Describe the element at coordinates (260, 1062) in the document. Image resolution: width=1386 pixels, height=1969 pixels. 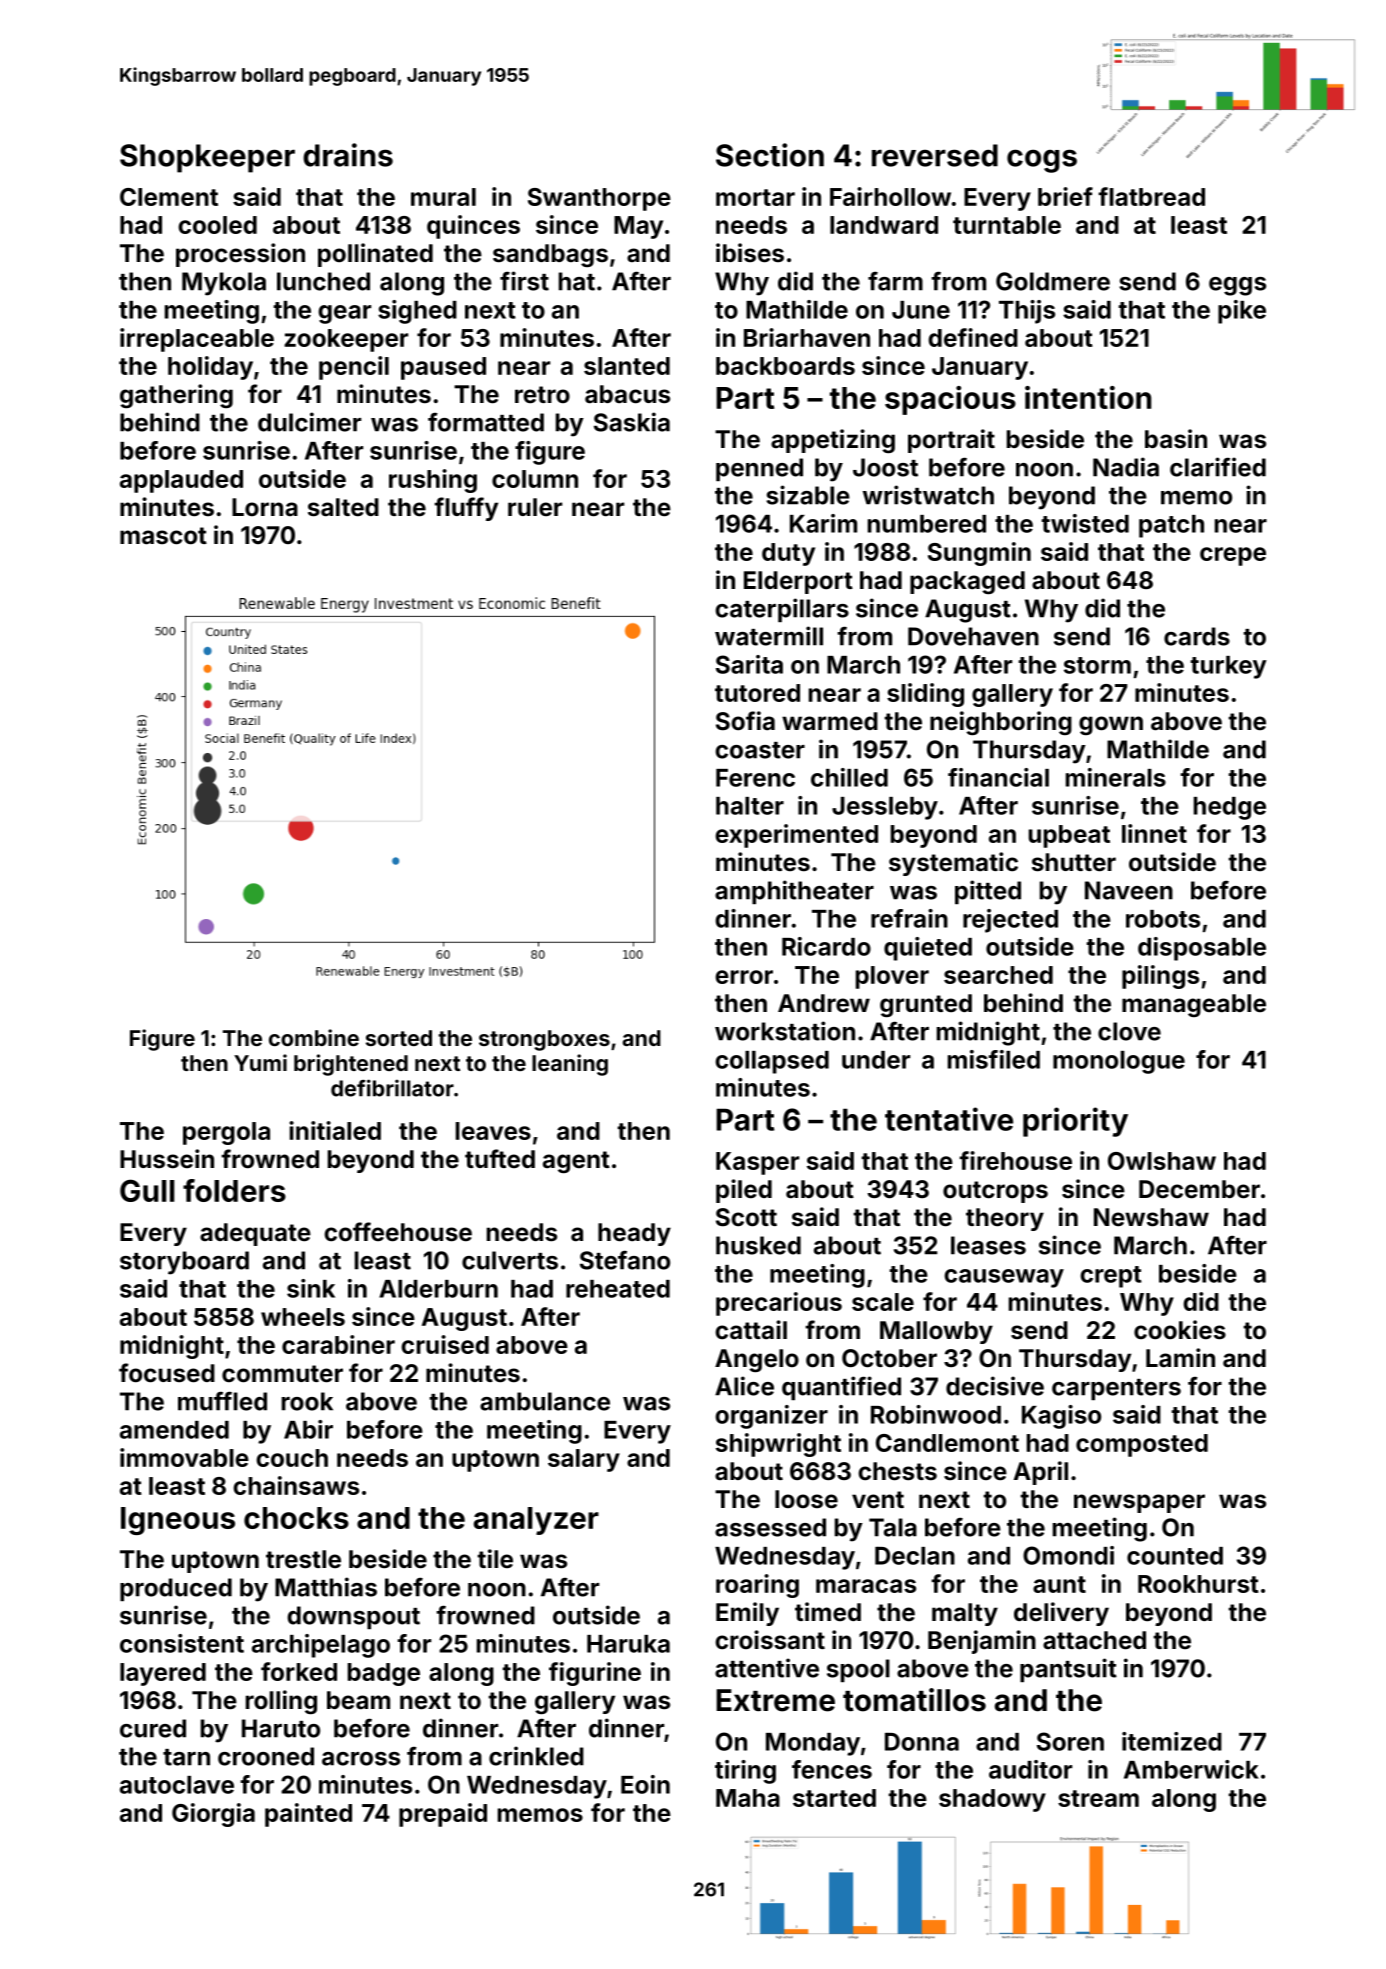
I see `Yumi` at that location.
